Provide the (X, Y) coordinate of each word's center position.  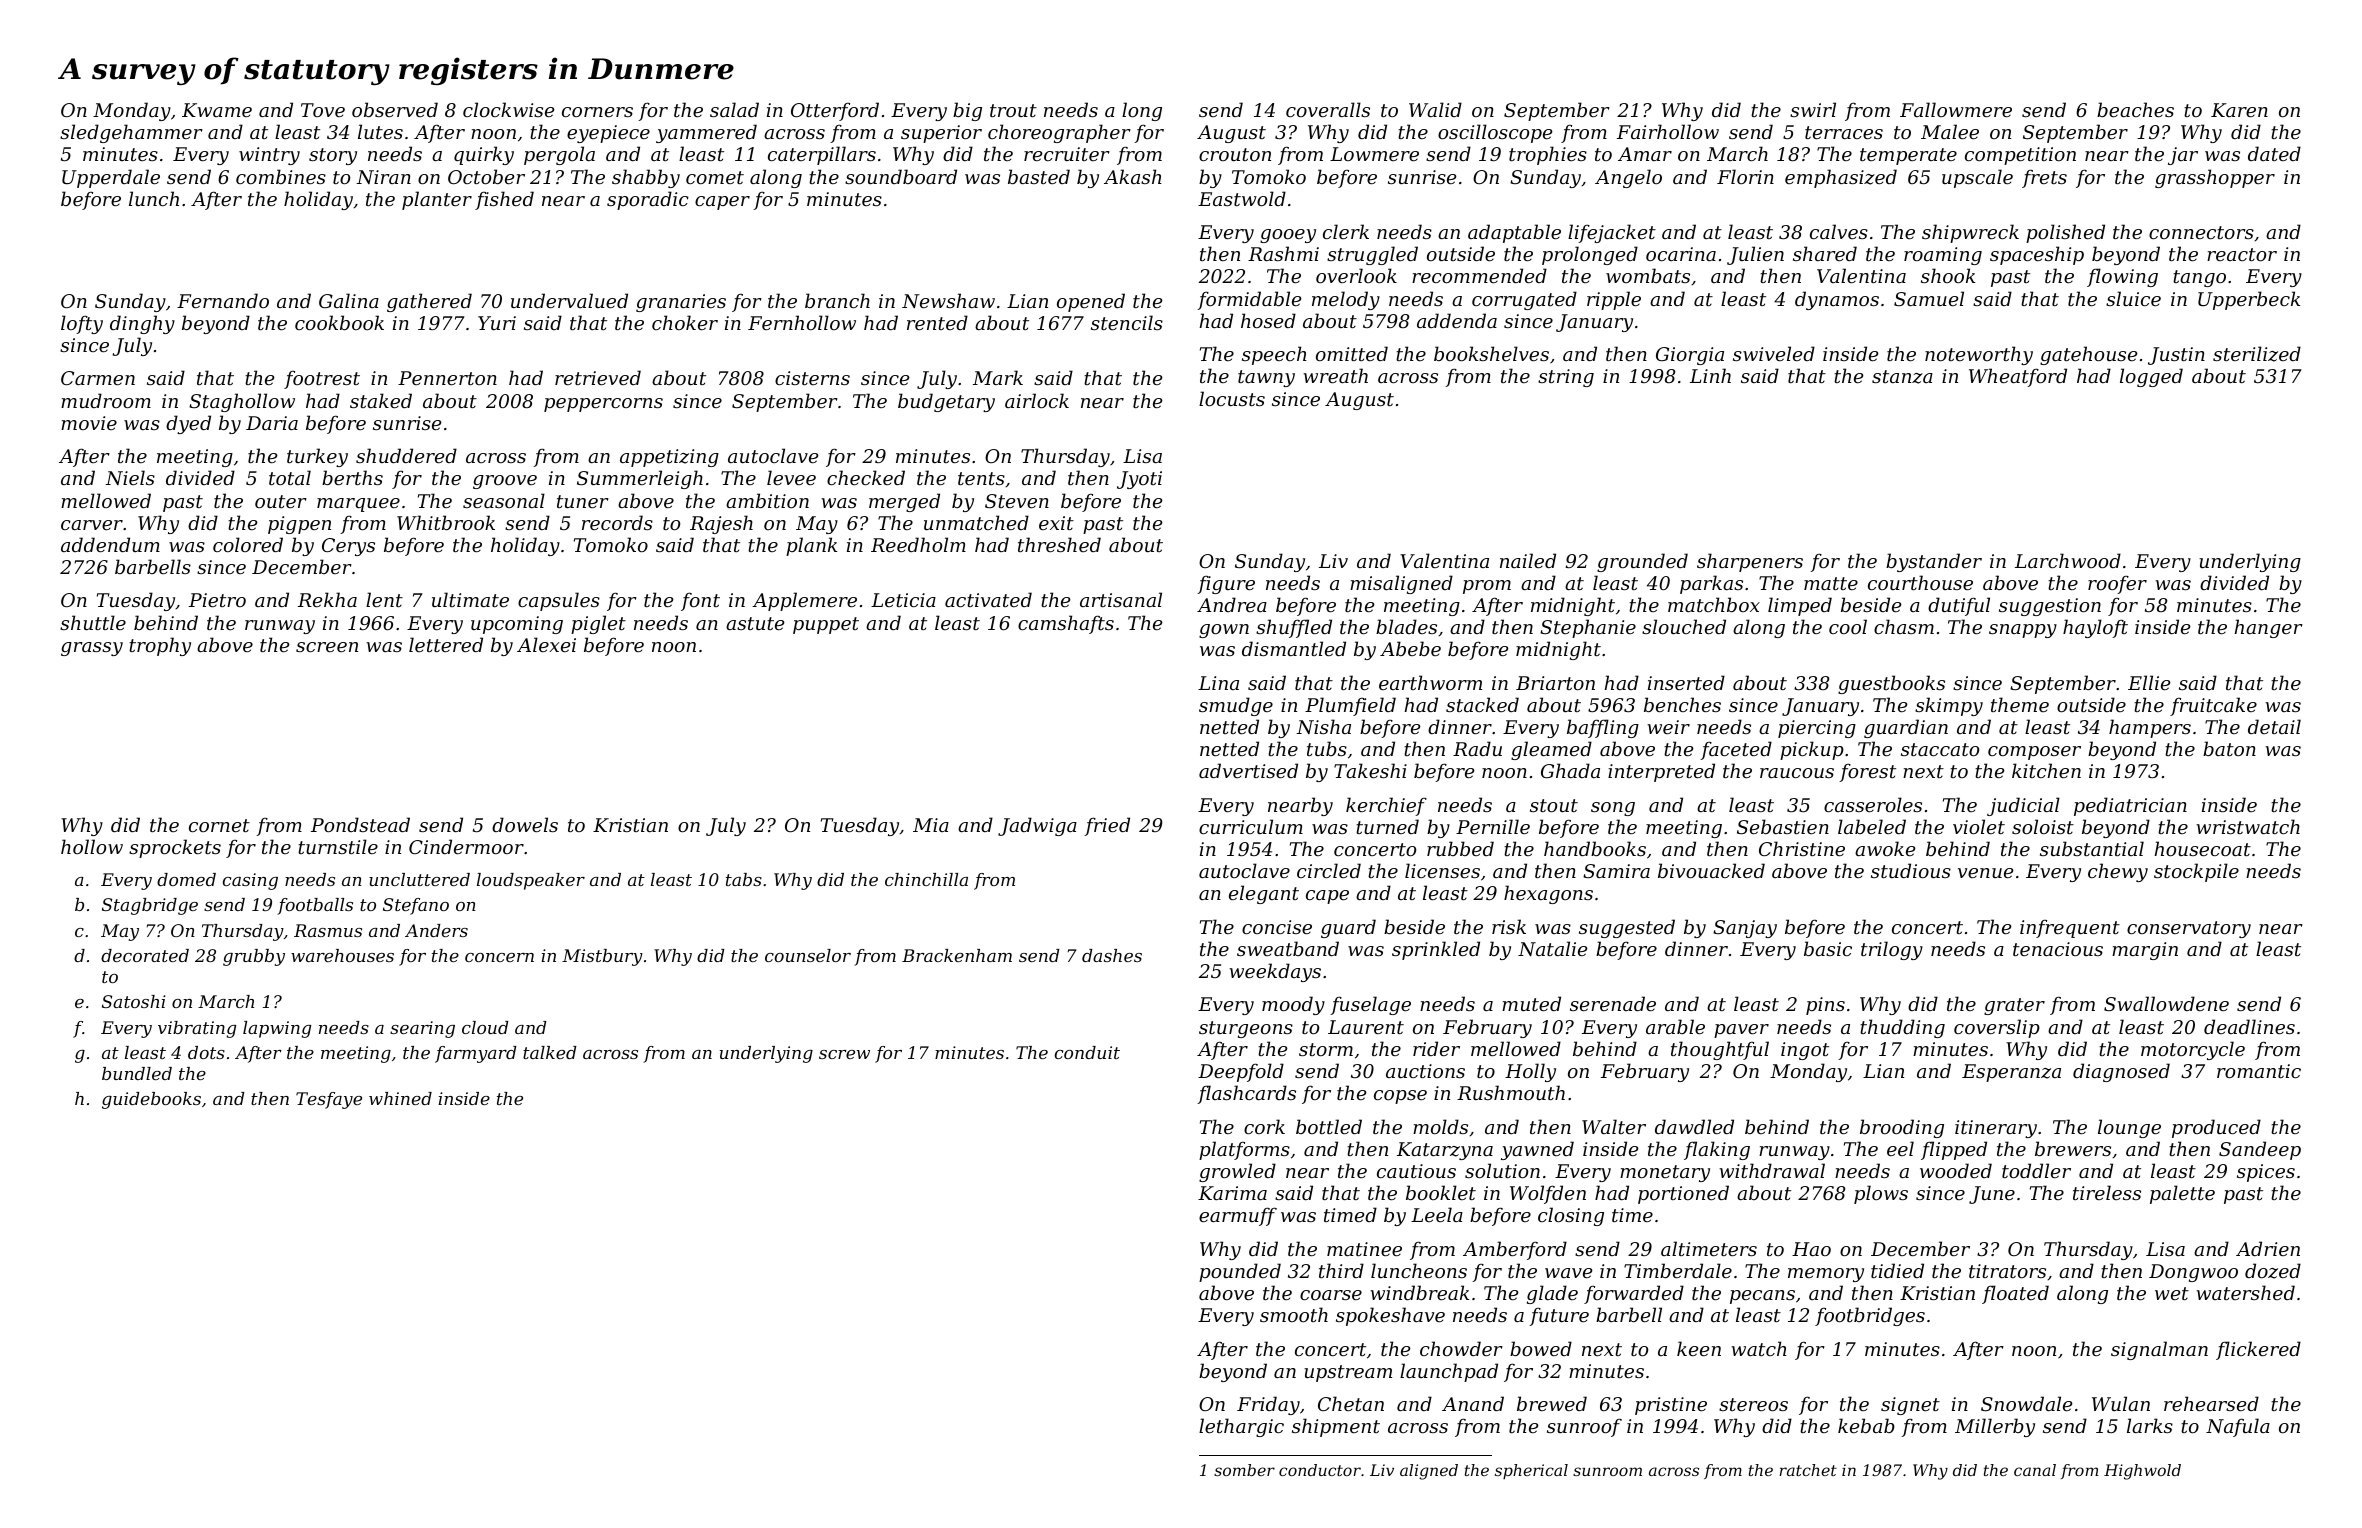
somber (1244, 1470)
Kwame (217, 110)
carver (92, 525)
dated (2274, 153)
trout (1013, 110)
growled (1237, 1172)
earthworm (1430, 682)
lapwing (277, 1029)
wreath (1335, 375)
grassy (92, 649)
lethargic (1241, 1427)
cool (1848, 626)
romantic (2259, 1071)
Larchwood (2068, 560)
